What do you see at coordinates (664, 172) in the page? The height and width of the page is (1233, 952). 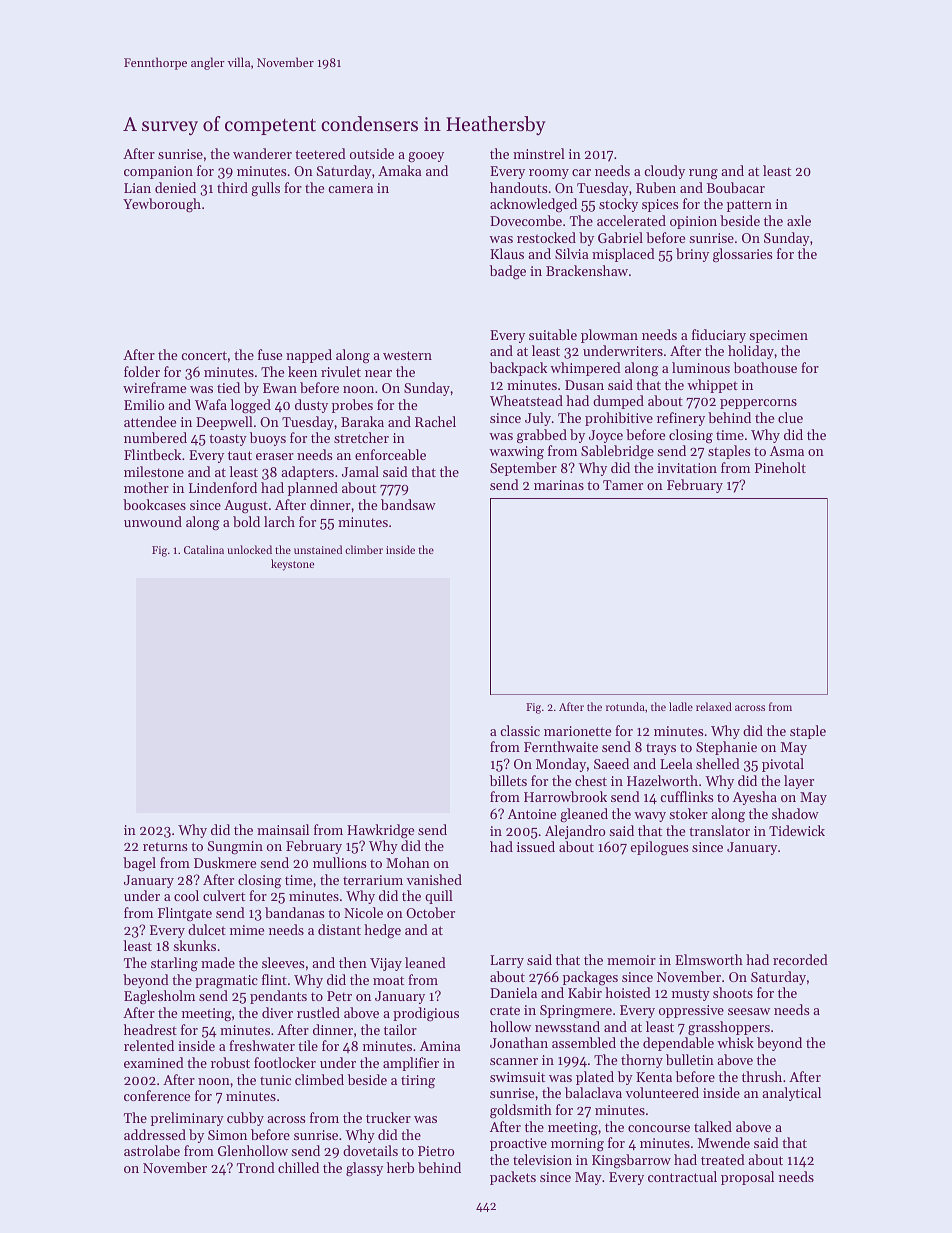 I see `cloudy` at bounding box center [664, 172].
